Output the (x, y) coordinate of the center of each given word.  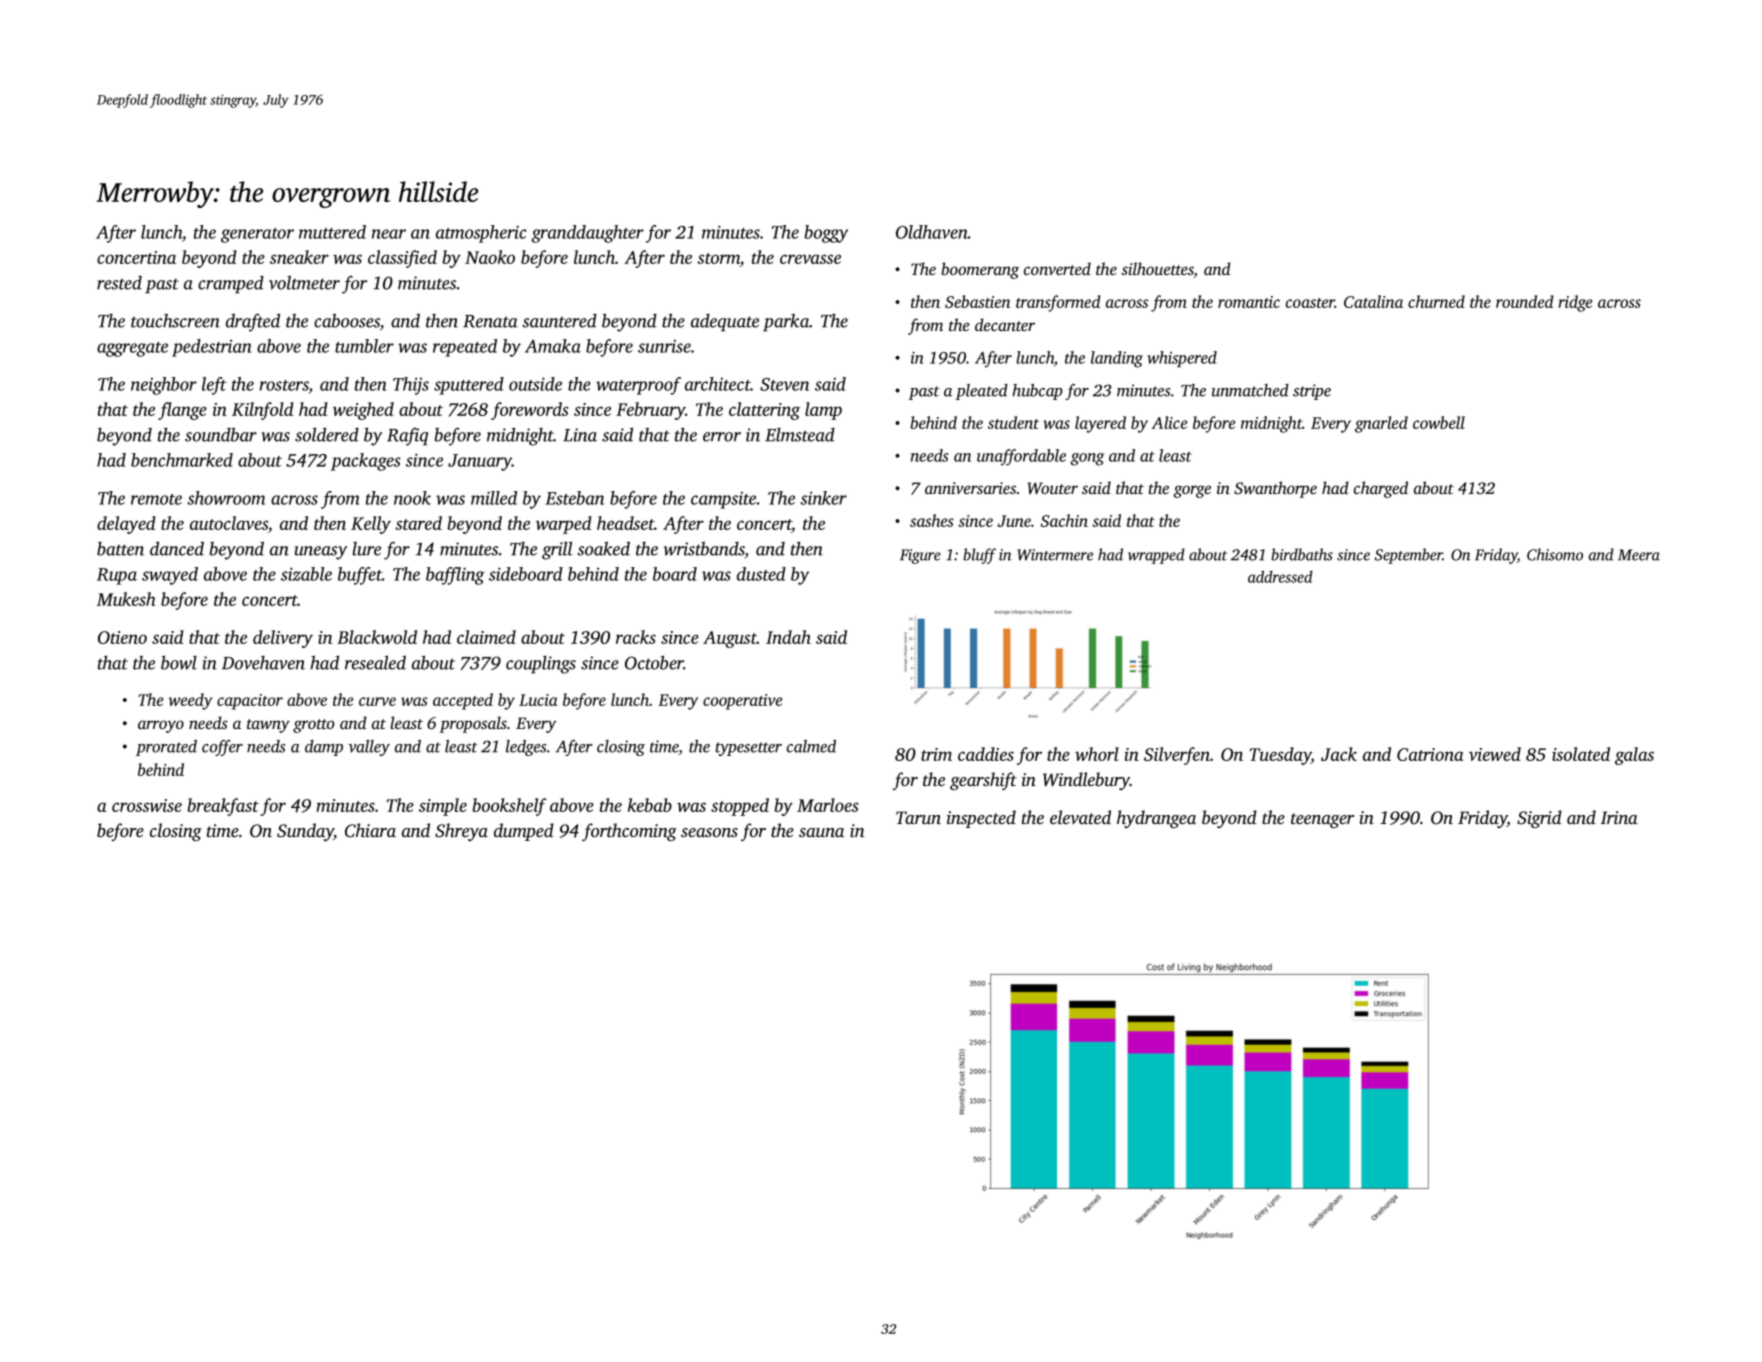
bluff (979, 556)
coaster (1310, 303)
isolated (1581, 754)
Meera (1639, 555)
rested (119, 283)
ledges (526, 748)
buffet (360, 576)
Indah (788, 637)
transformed (1058, 303)
